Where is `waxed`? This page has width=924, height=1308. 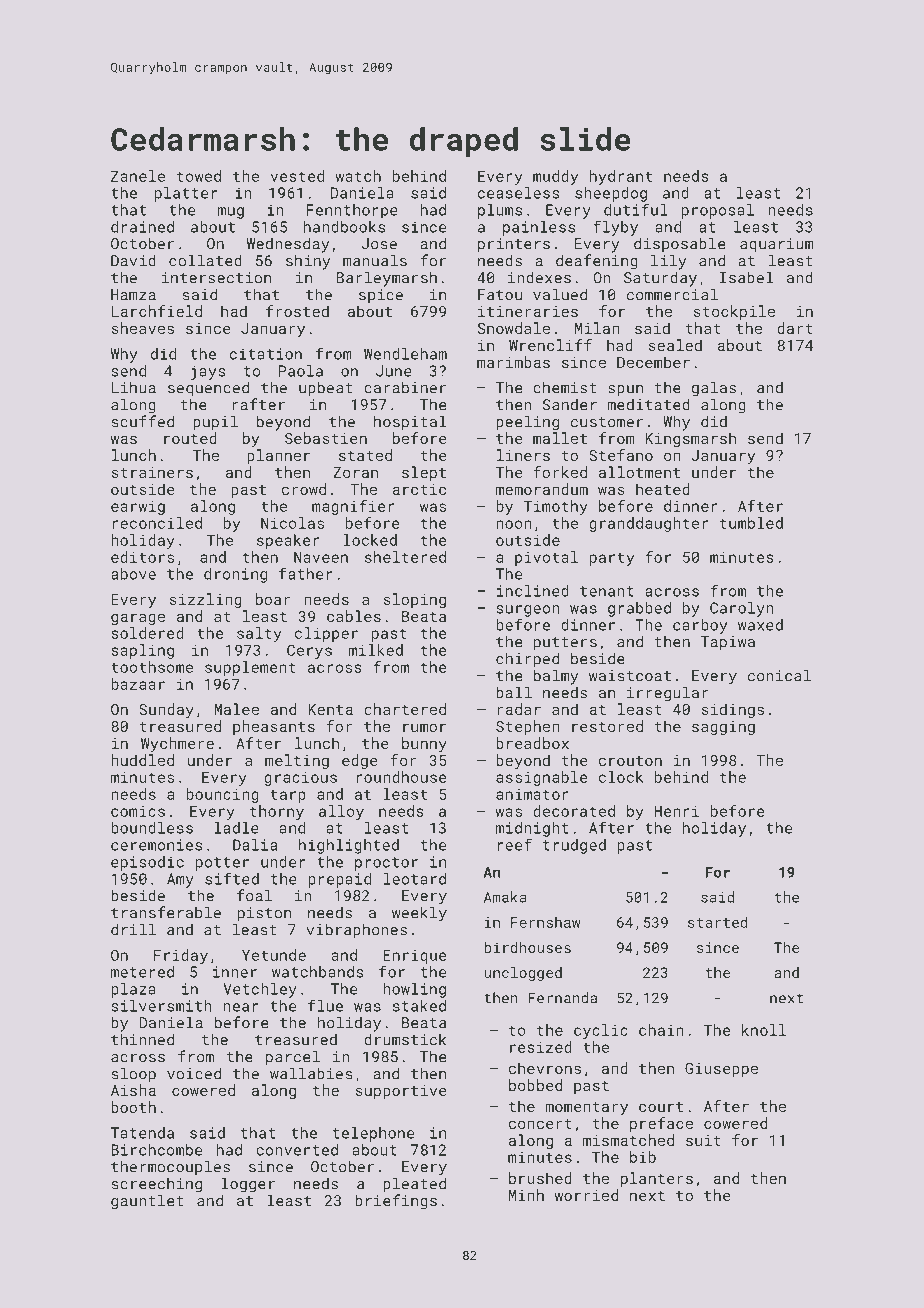
waxed is located at coordinates (760, 625).
